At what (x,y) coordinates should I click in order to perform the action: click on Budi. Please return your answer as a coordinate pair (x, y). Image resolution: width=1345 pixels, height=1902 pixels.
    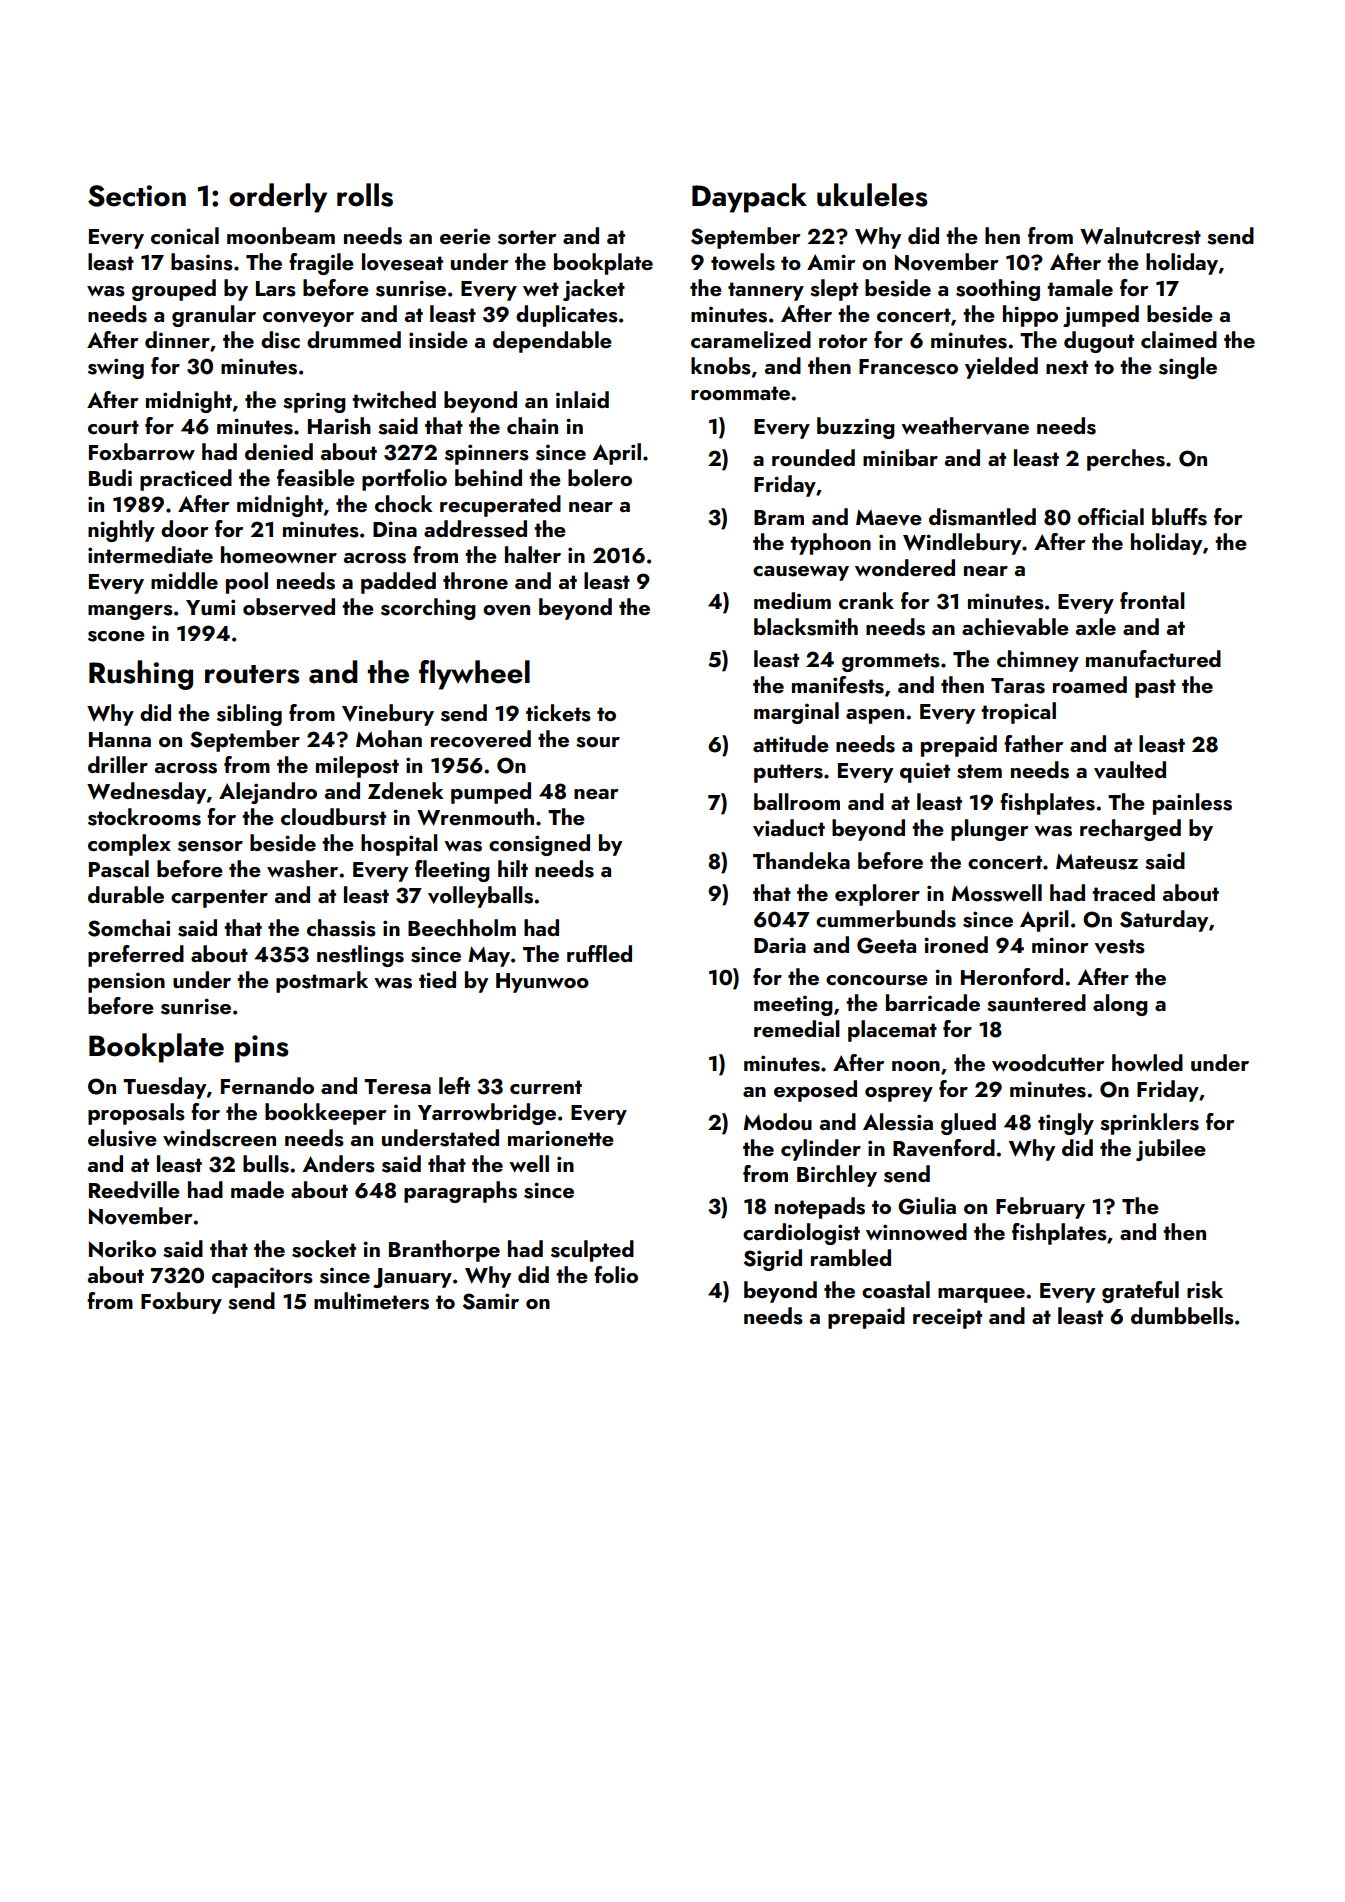
    Looking at the image, I should click on (110, 477).
